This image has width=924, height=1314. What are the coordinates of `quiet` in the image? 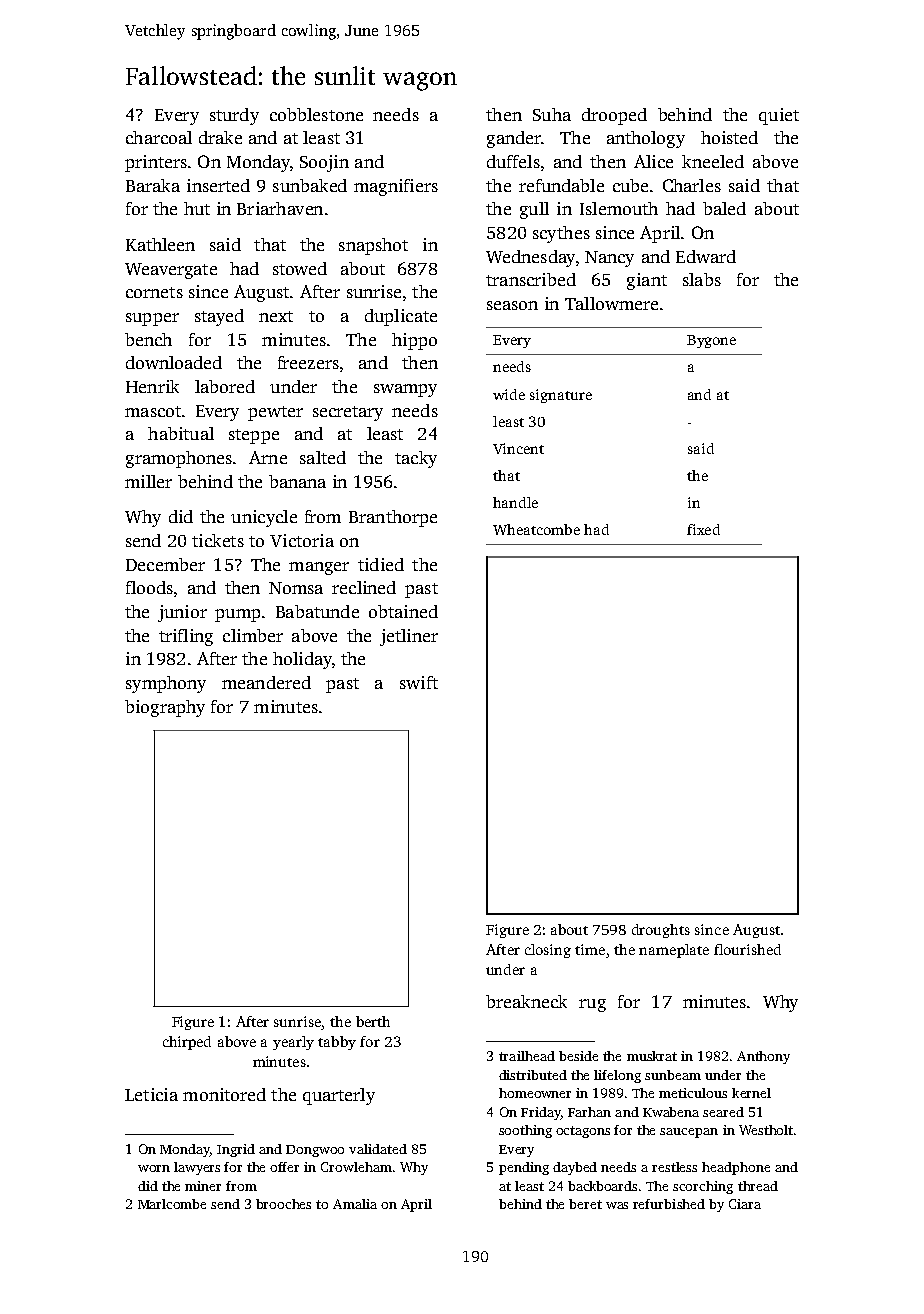 It's located at (779, 116).
